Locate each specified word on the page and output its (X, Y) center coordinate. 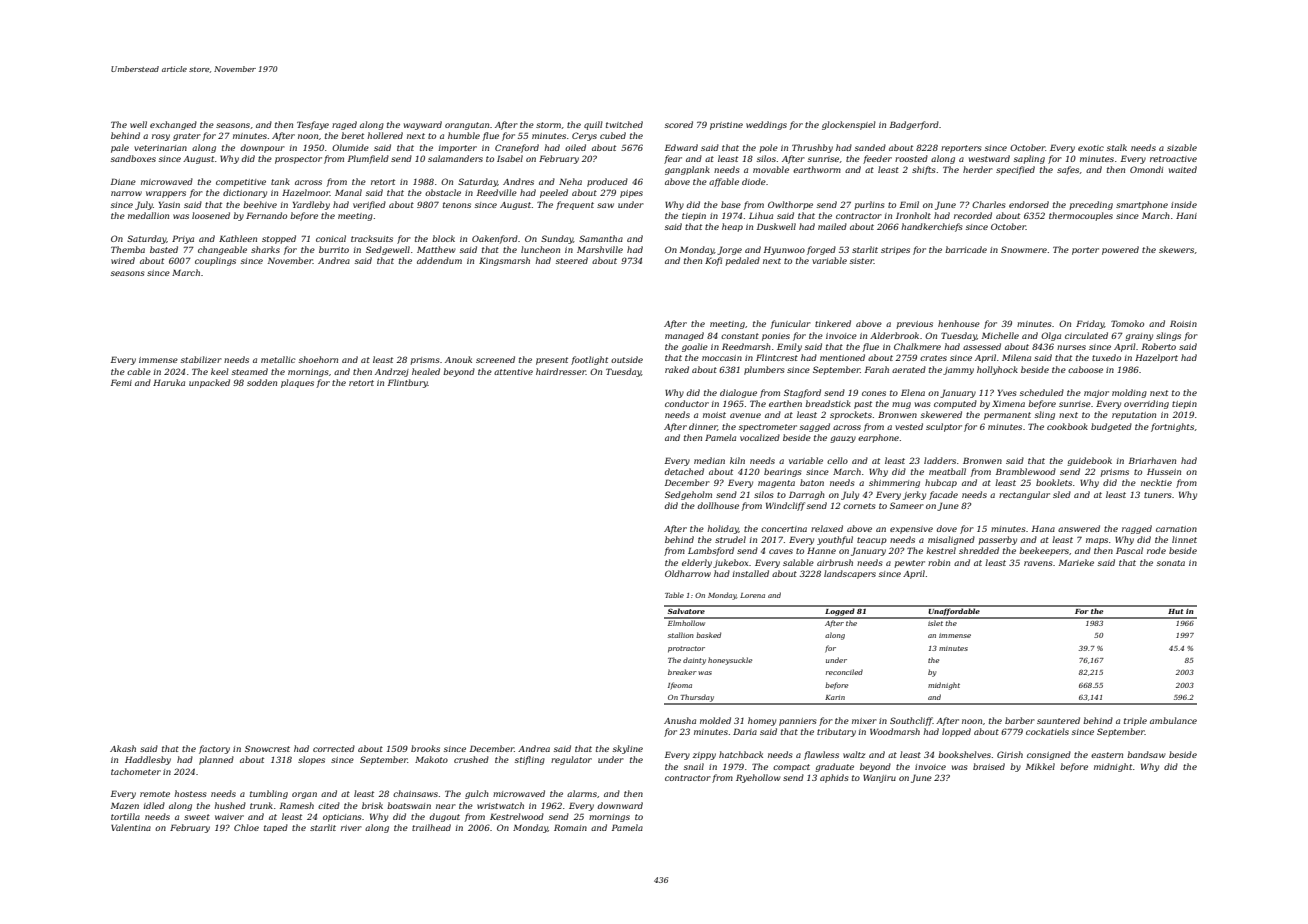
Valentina (131, 827)
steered (572, 260)
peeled (554, 193)
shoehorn (318, 359)
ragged (1137, 529)
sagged (815, 427)
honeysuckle (730, 661)
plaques (297, 383)
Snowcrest (267, 748)
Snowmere (1024, 249)
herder (978, 169)
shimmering (894, 483)
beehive (260, 204)
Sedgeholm (688, 495)
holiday (723, 529)
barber (1020, 720)
